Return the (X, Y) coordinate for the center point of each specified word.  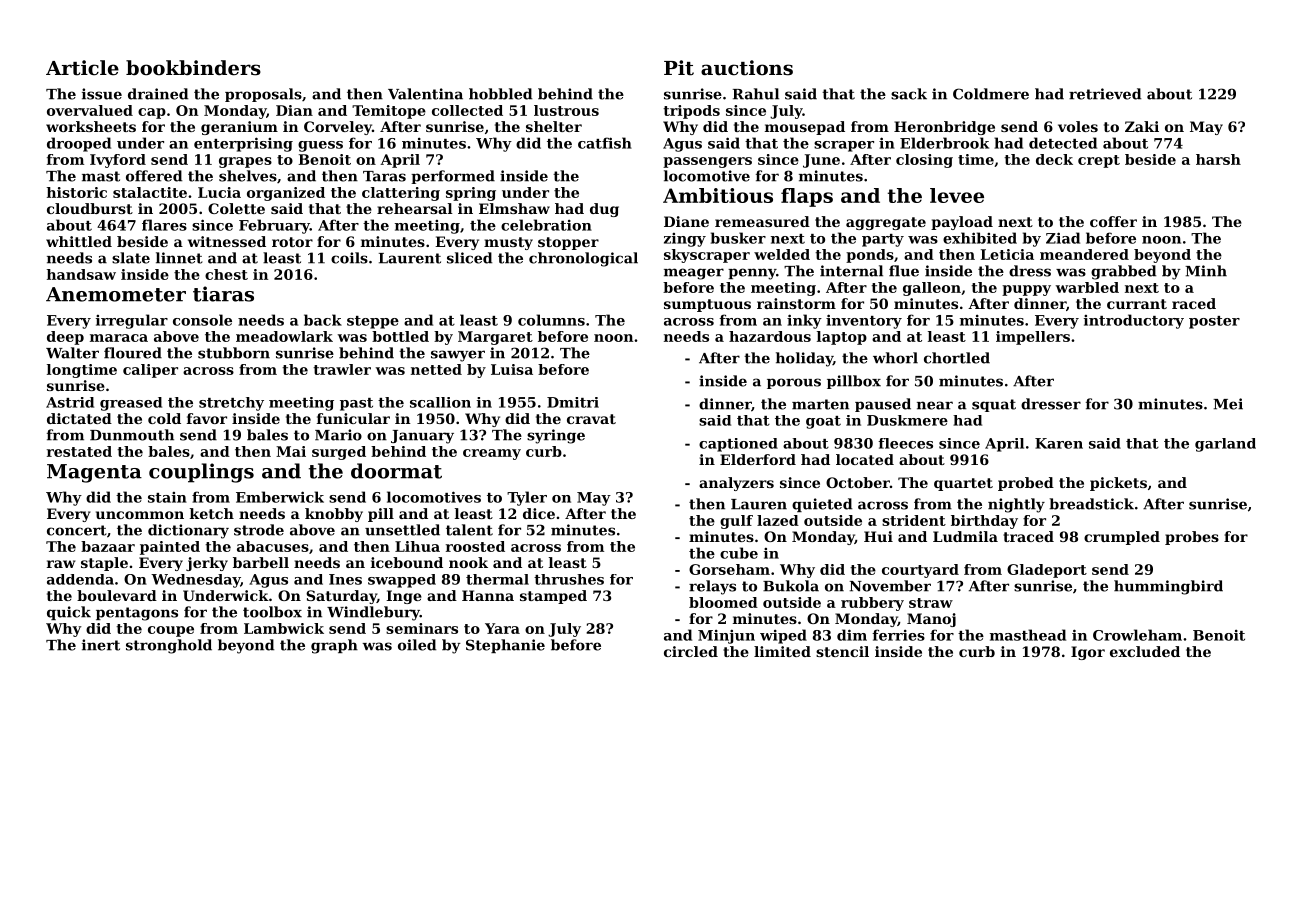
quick (69, 613)
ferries (898, 635)
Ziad (1063, 238)
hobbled (500, 94)
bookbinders (193, 68)
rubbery (872, 604)
